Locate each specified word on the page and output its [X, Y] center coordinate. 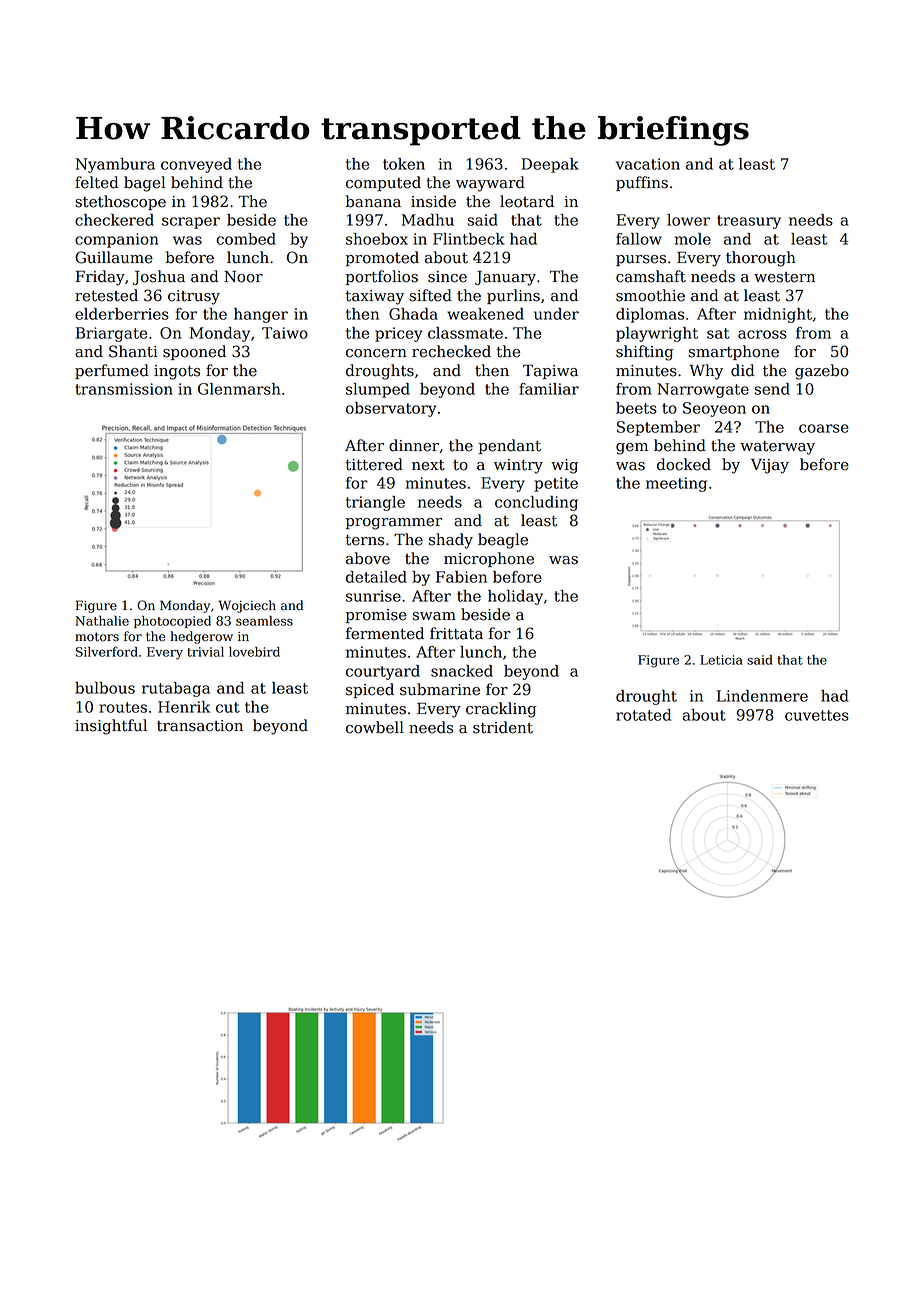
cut [228, 707]
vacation [648, 164]
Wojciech [247, 606]
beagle [503, 541]
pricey [398, 334]
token [404, 164]
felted [97, 182]
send [772, 389]
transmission [124, 389]
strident [503, 727]
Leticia [721, 660]
